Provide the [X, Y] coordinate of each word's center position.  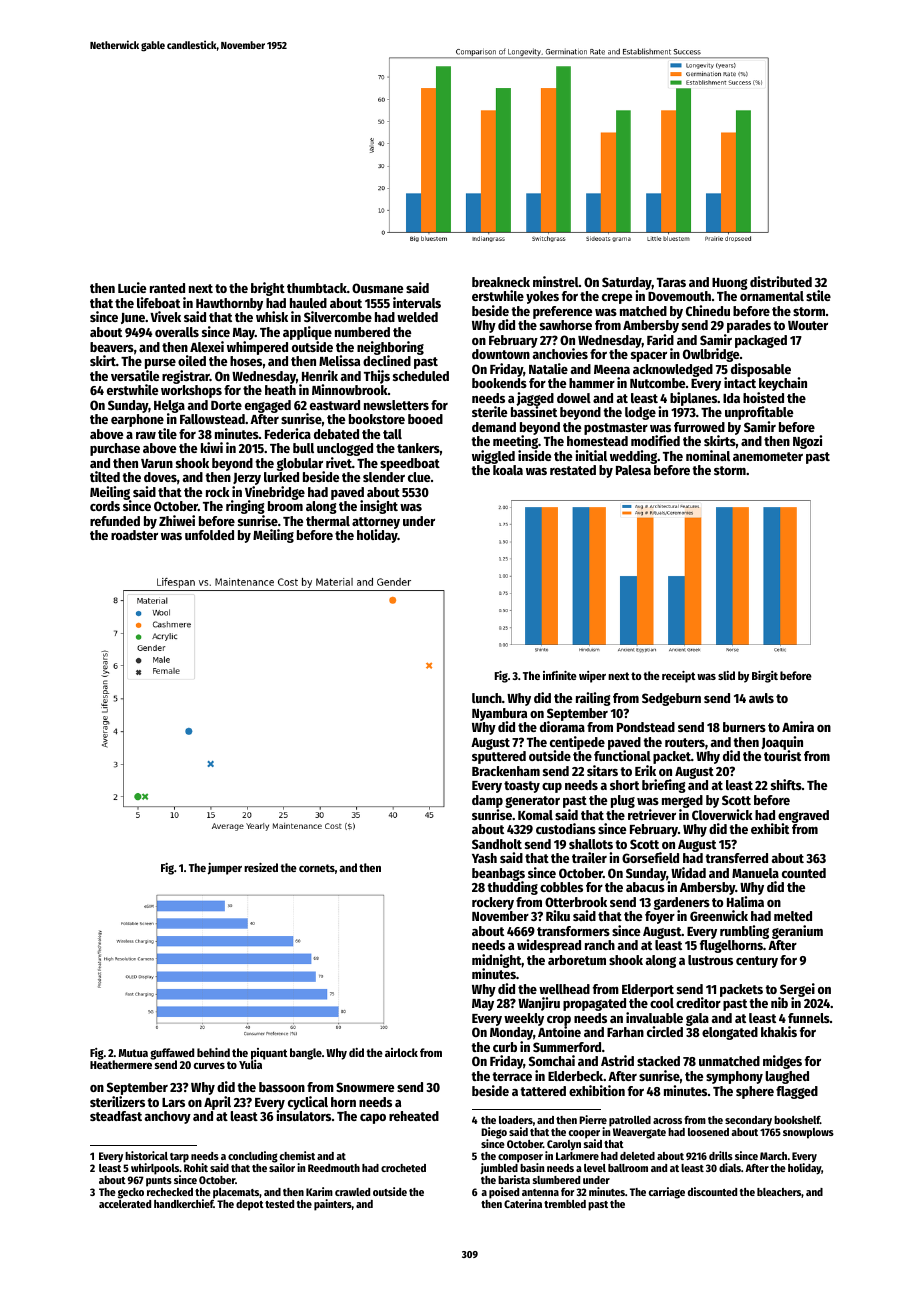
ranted [167, 288]
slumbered [556, 1180]
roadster [134, 535]
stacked [658, 1061]
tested [279, 1204]
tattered [543, 1091]
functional [622, 756]
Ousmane [377, 288]
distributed [781, 281]
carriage [667, 1193]
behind [213, 1052]
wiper [592, 677]
